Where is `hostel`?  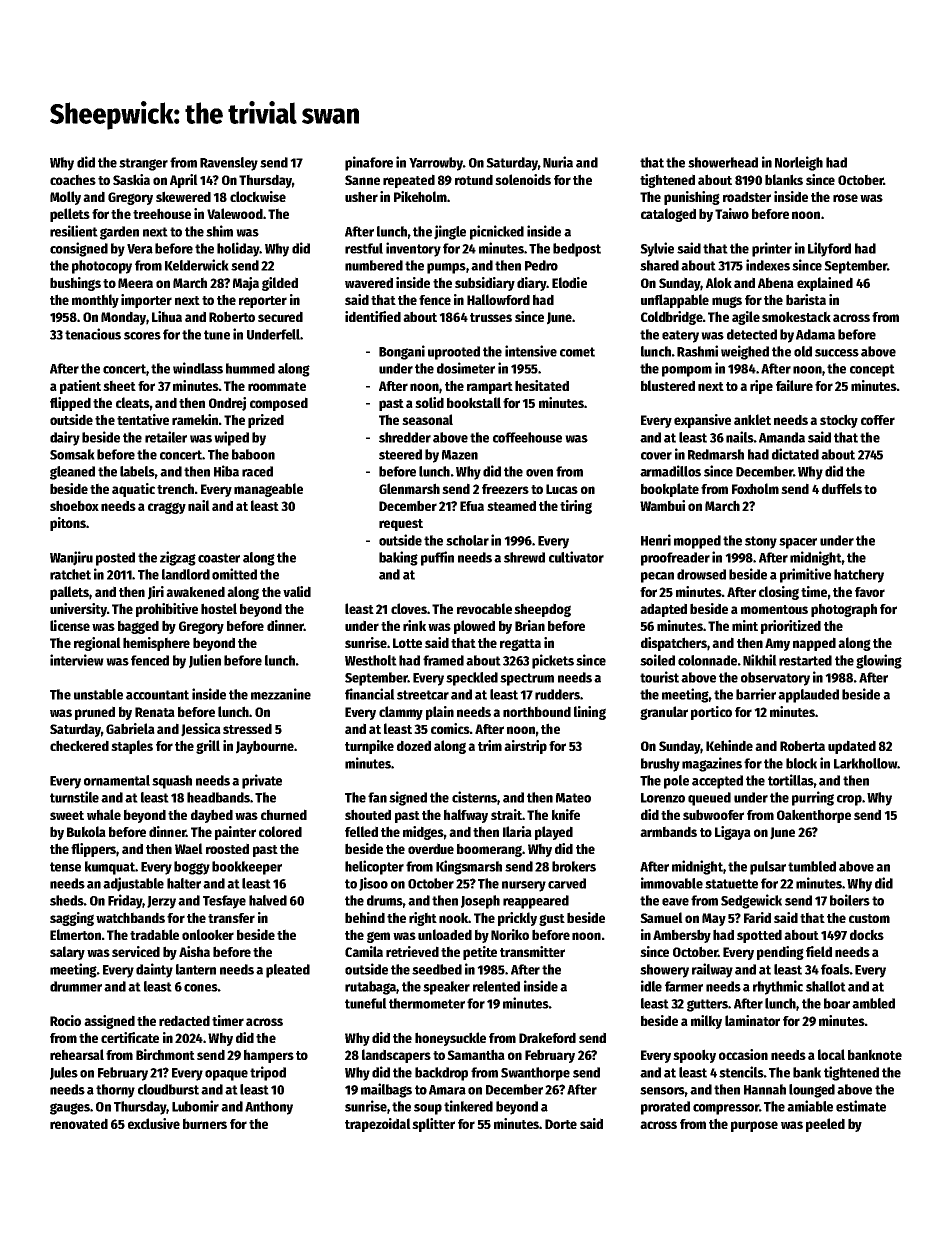
hostel is located at coordinates (219, 608).
